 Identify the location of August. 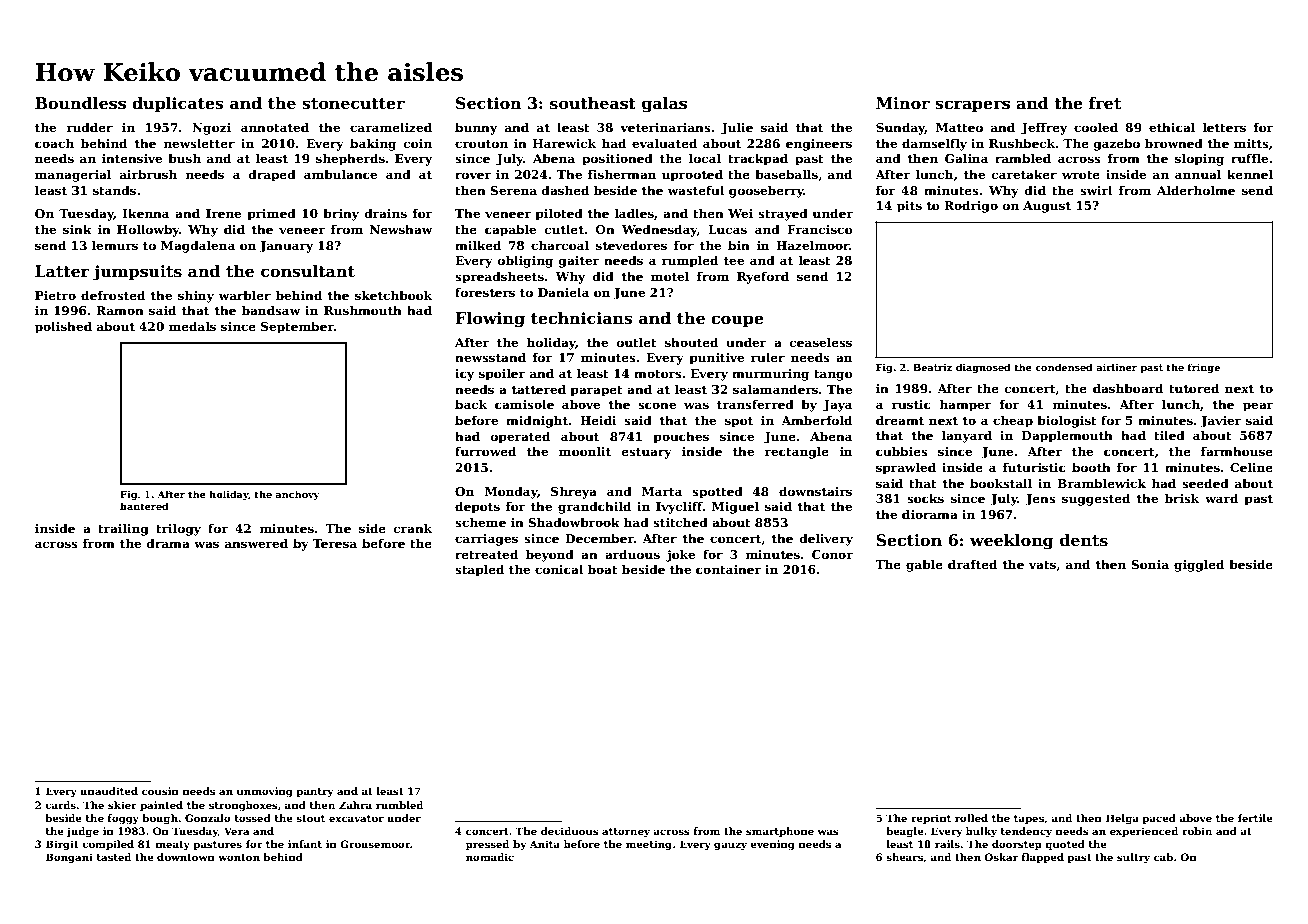
(1047, 207).
